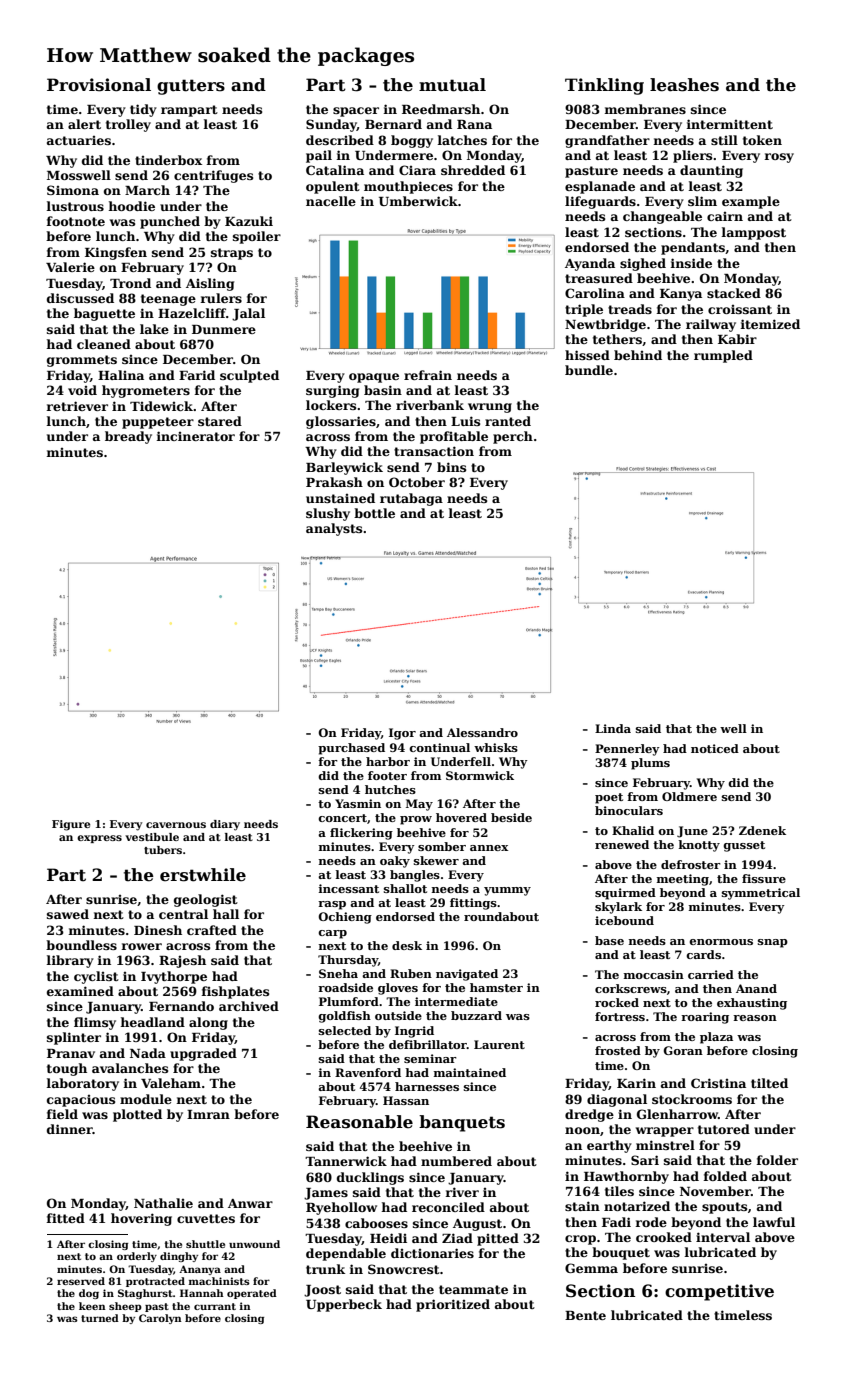  I want to click on mutual, so click(452, 85).
